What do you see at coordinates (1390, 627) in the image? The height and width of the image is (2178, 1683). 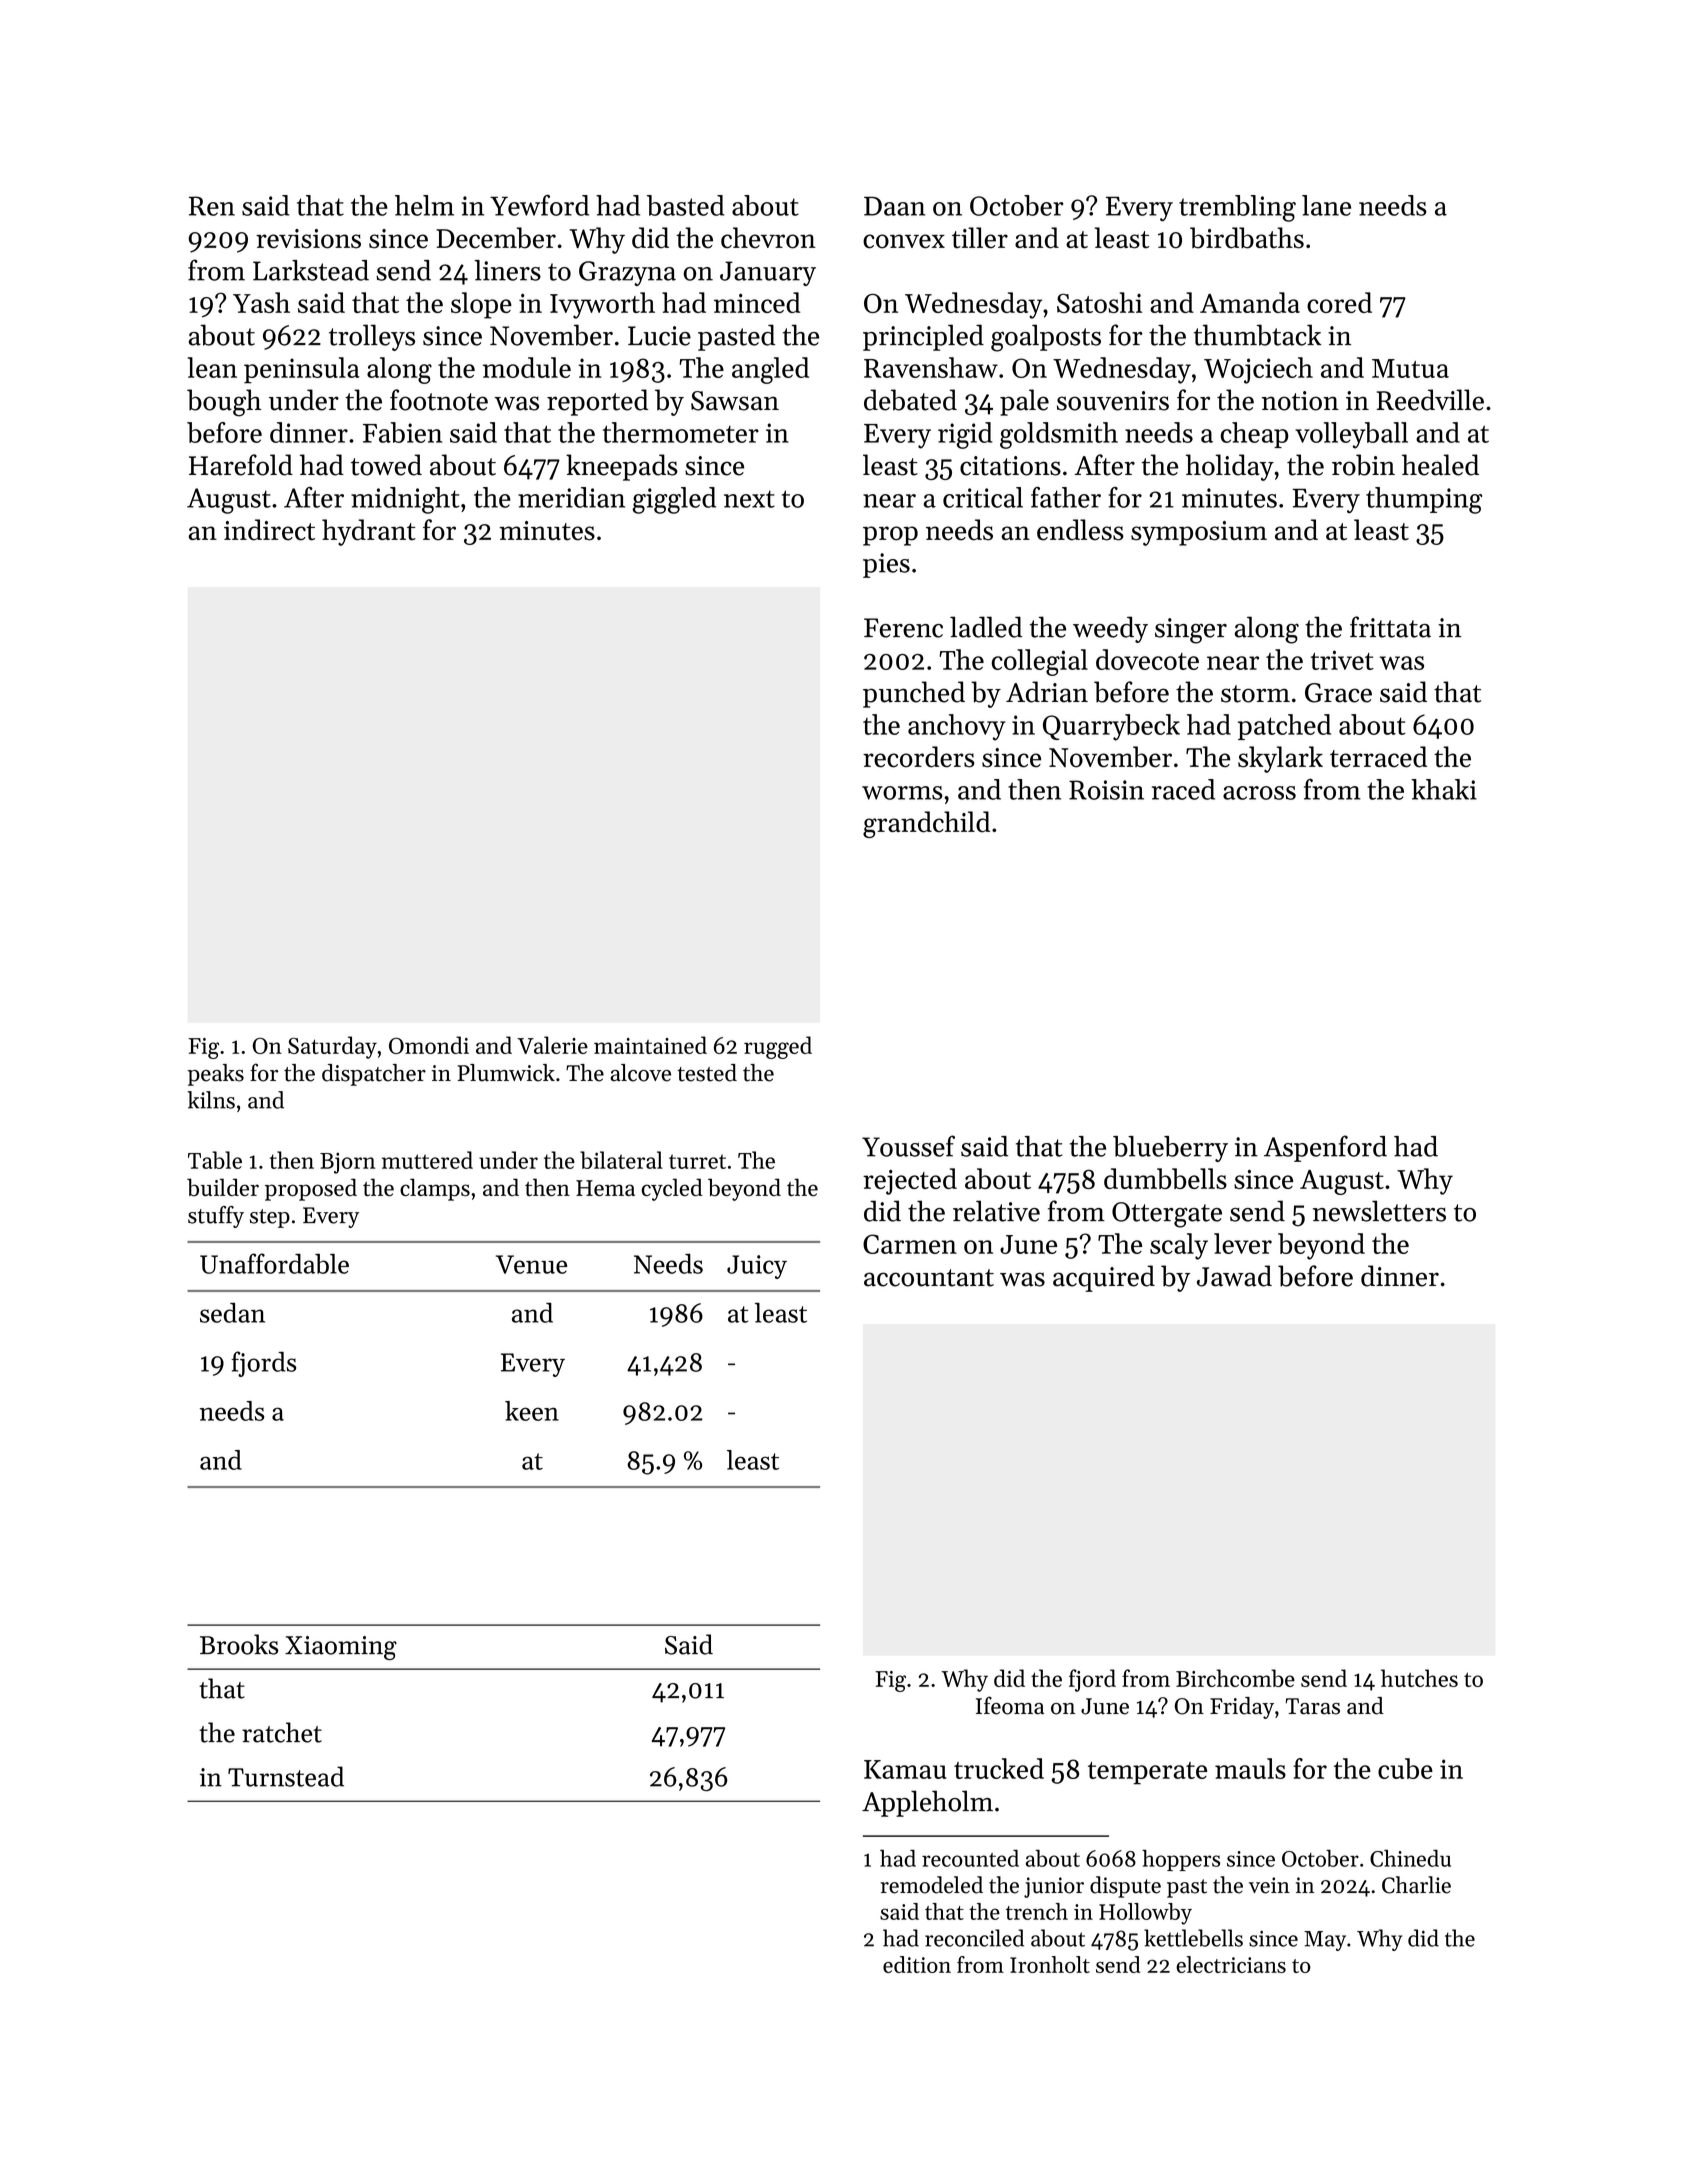 I see `frittata` at bounding box center [1390, 627].
